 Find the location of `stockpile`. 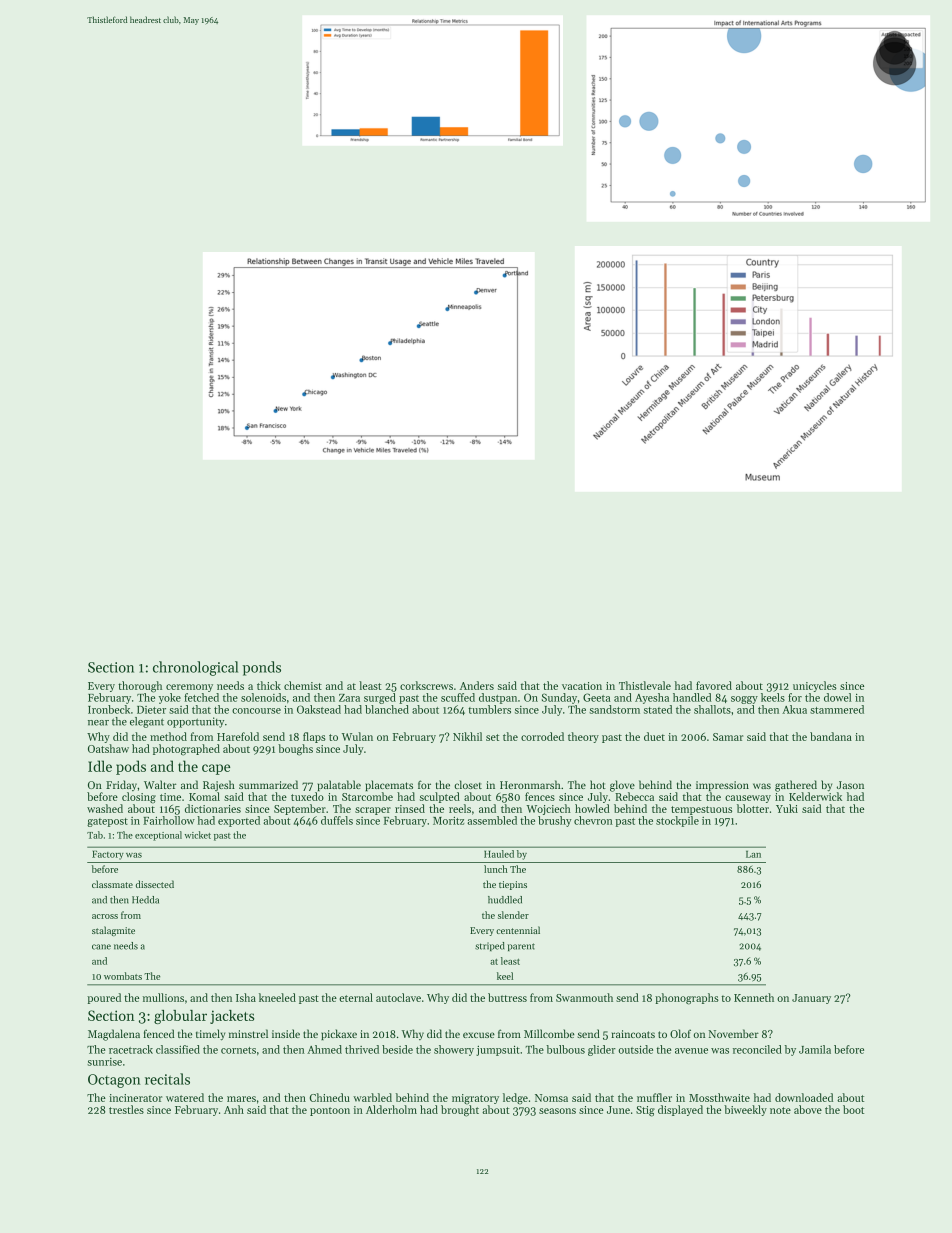

stockpile is located at coordinates (677, 821).
